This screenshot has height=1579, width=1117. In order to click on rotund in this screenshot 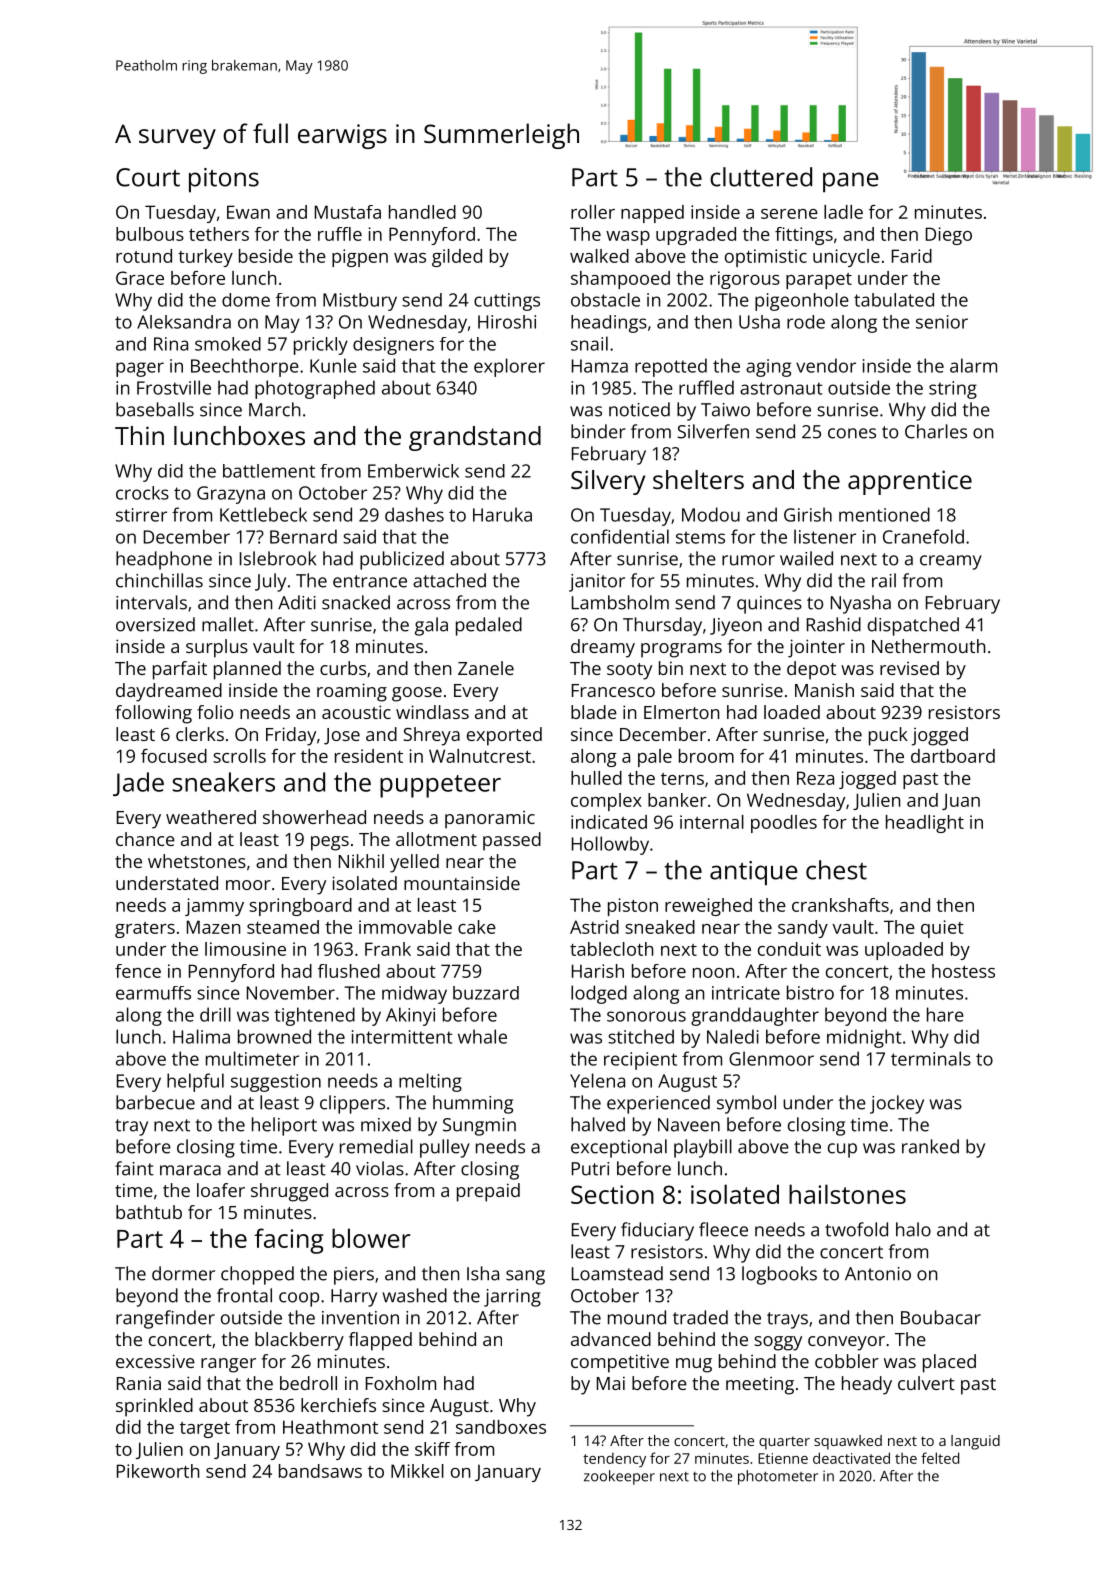, I will do `click(144, 256)`.
